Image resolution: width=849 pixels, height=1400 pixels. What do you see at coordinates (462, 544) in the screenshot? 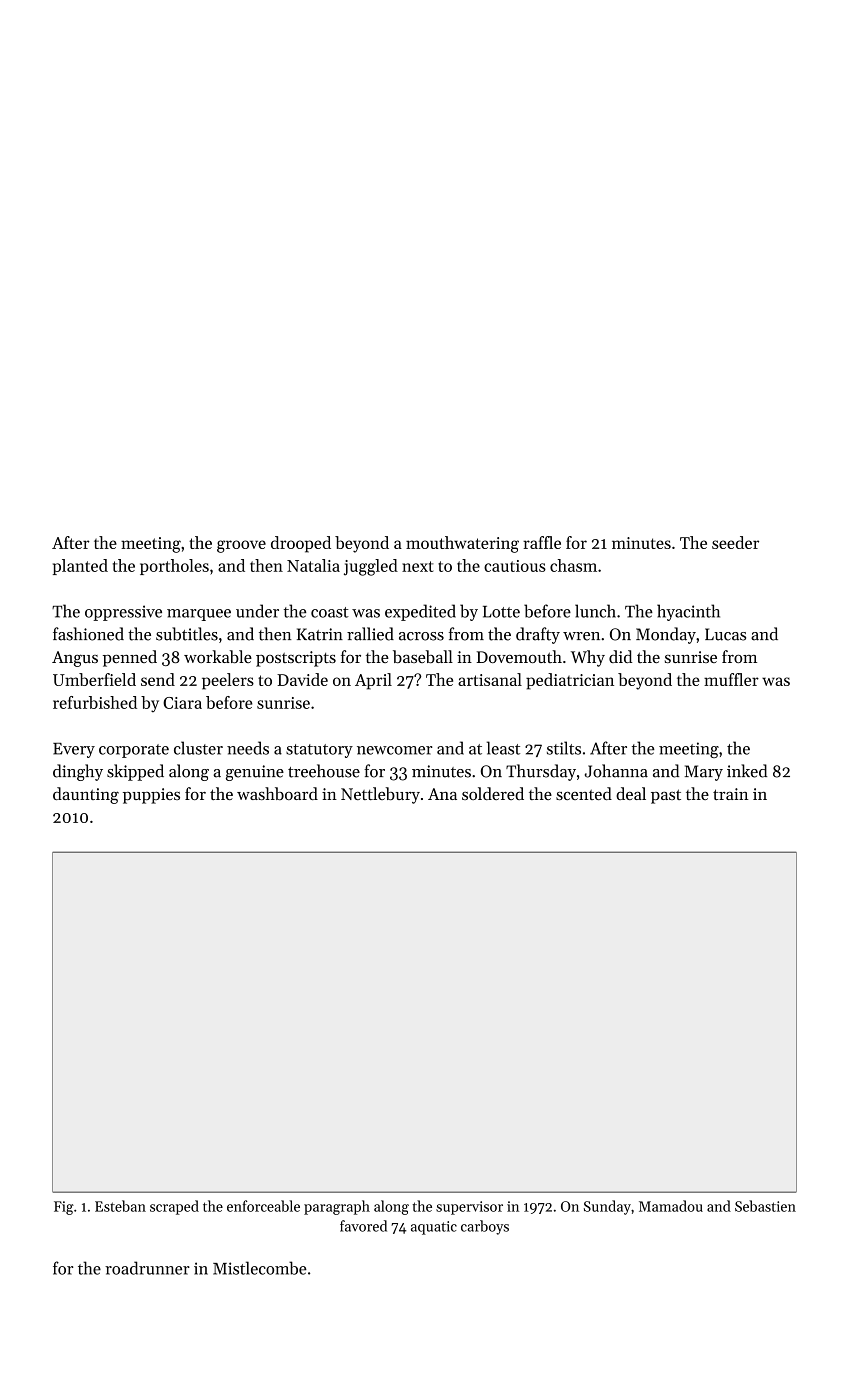
I see `mouthwatering` at bounding box center [462, 544].
